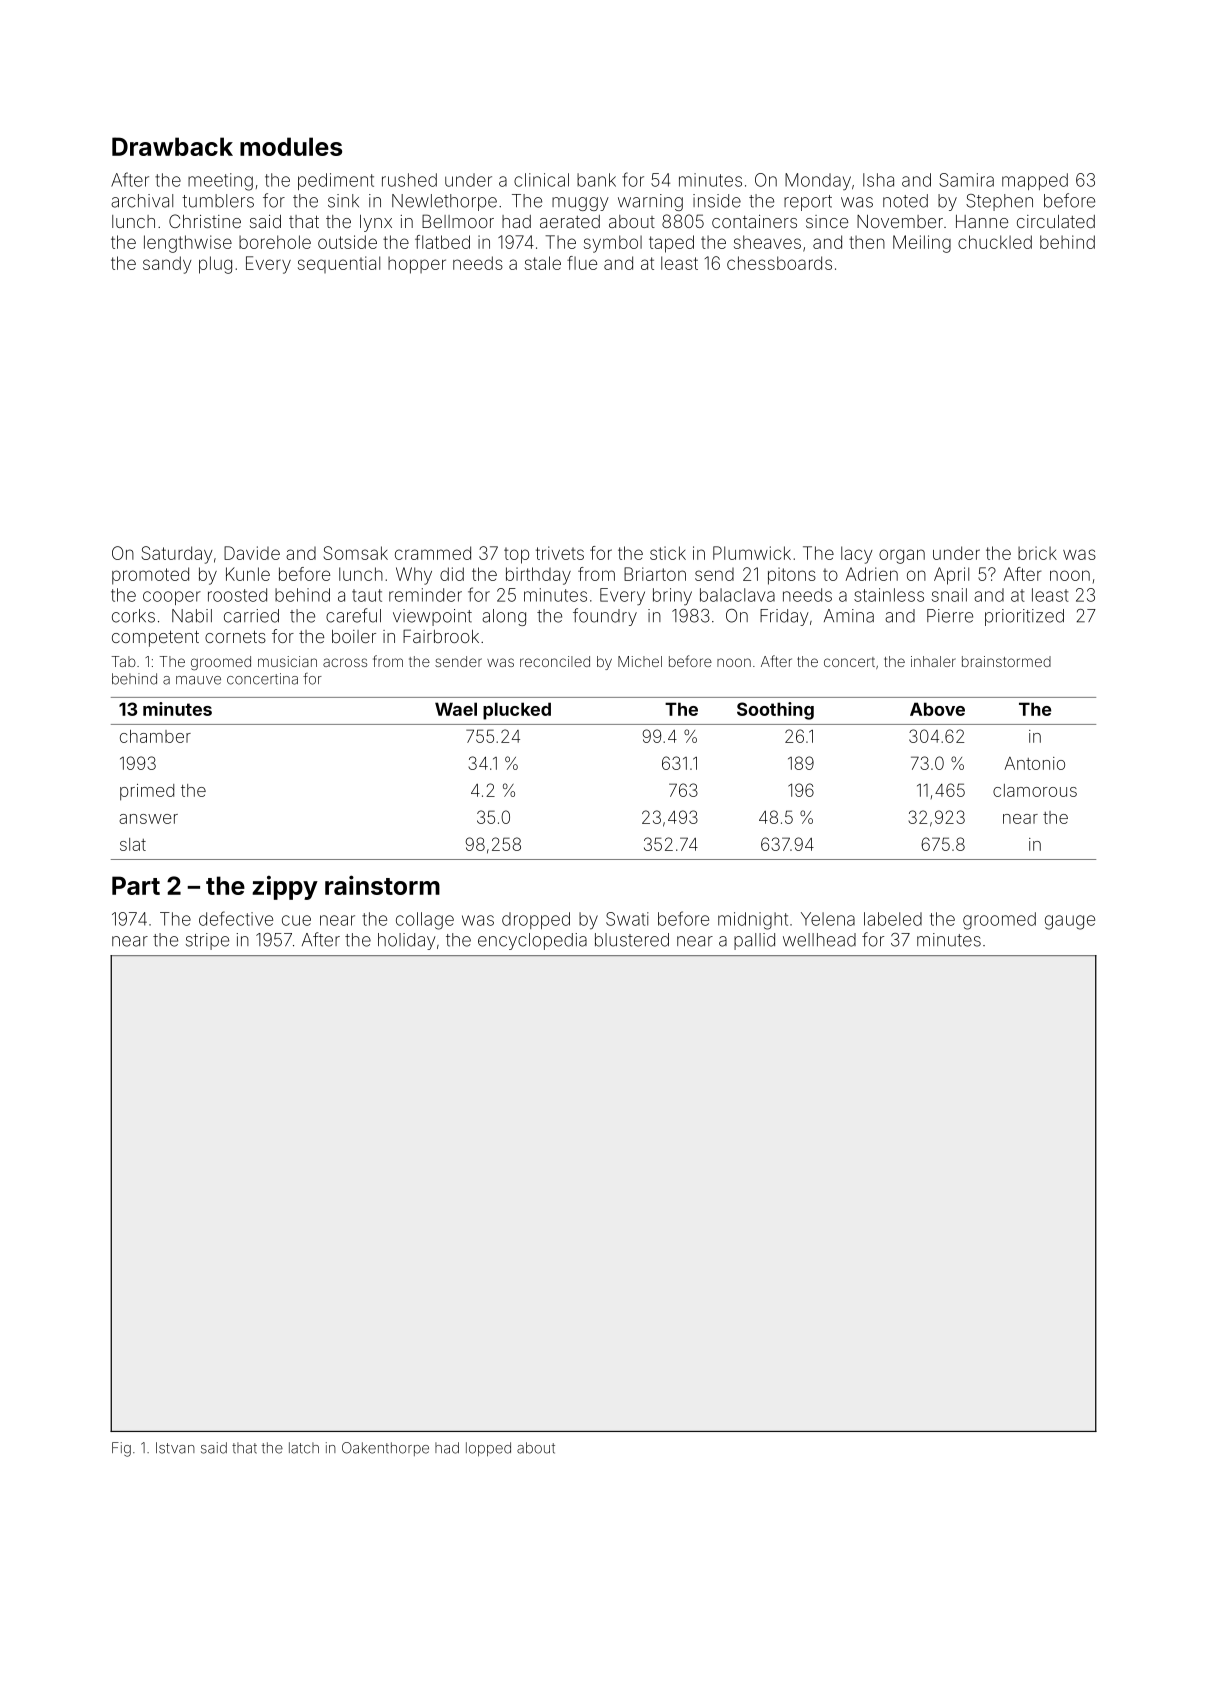 This screenshot has width=1207, height=1708. I want to click on stripe, so click(207, 941).
